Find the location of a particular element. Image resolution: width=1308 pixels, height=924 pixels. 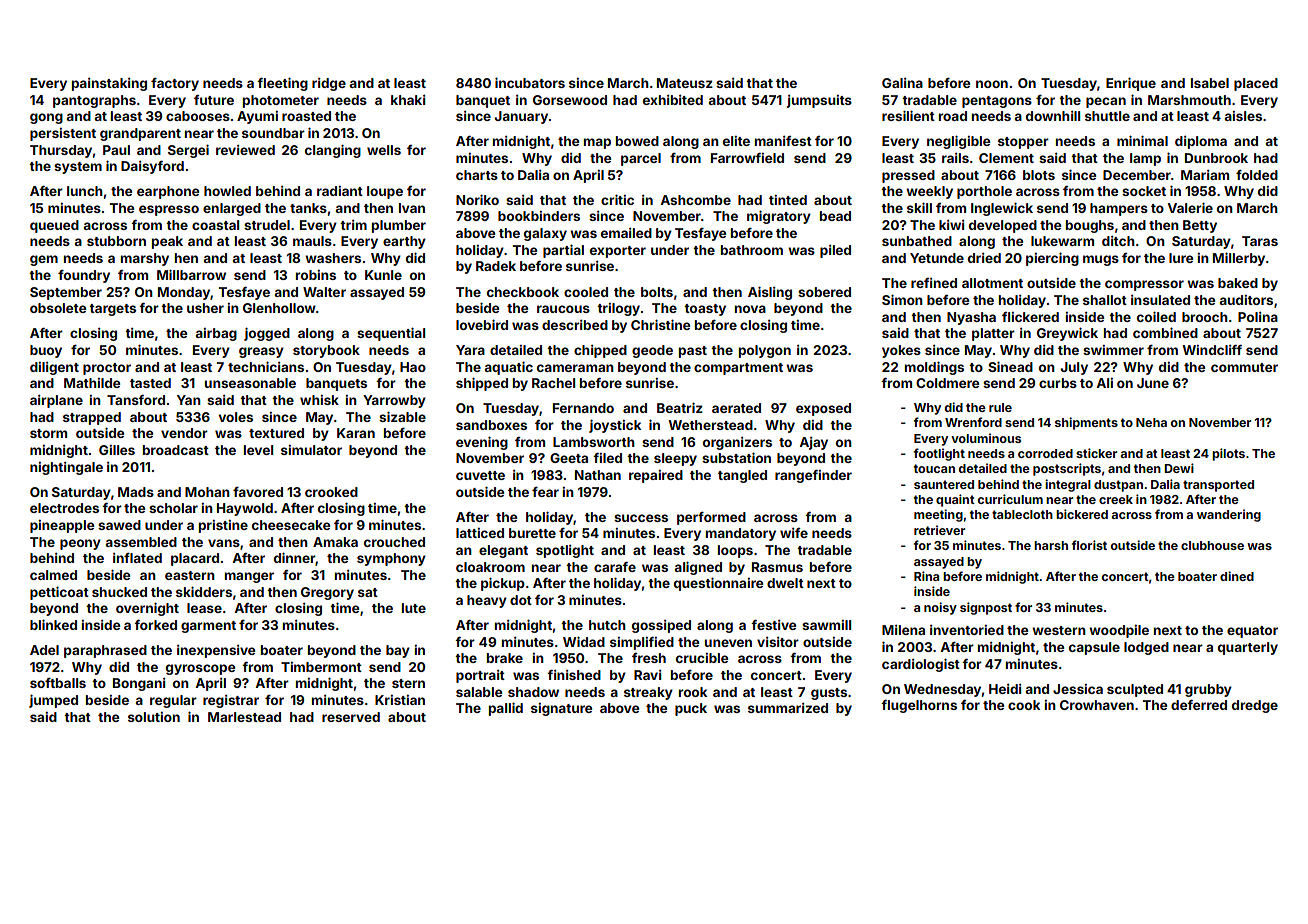

exhibited is located at coordinates (673, 100).
